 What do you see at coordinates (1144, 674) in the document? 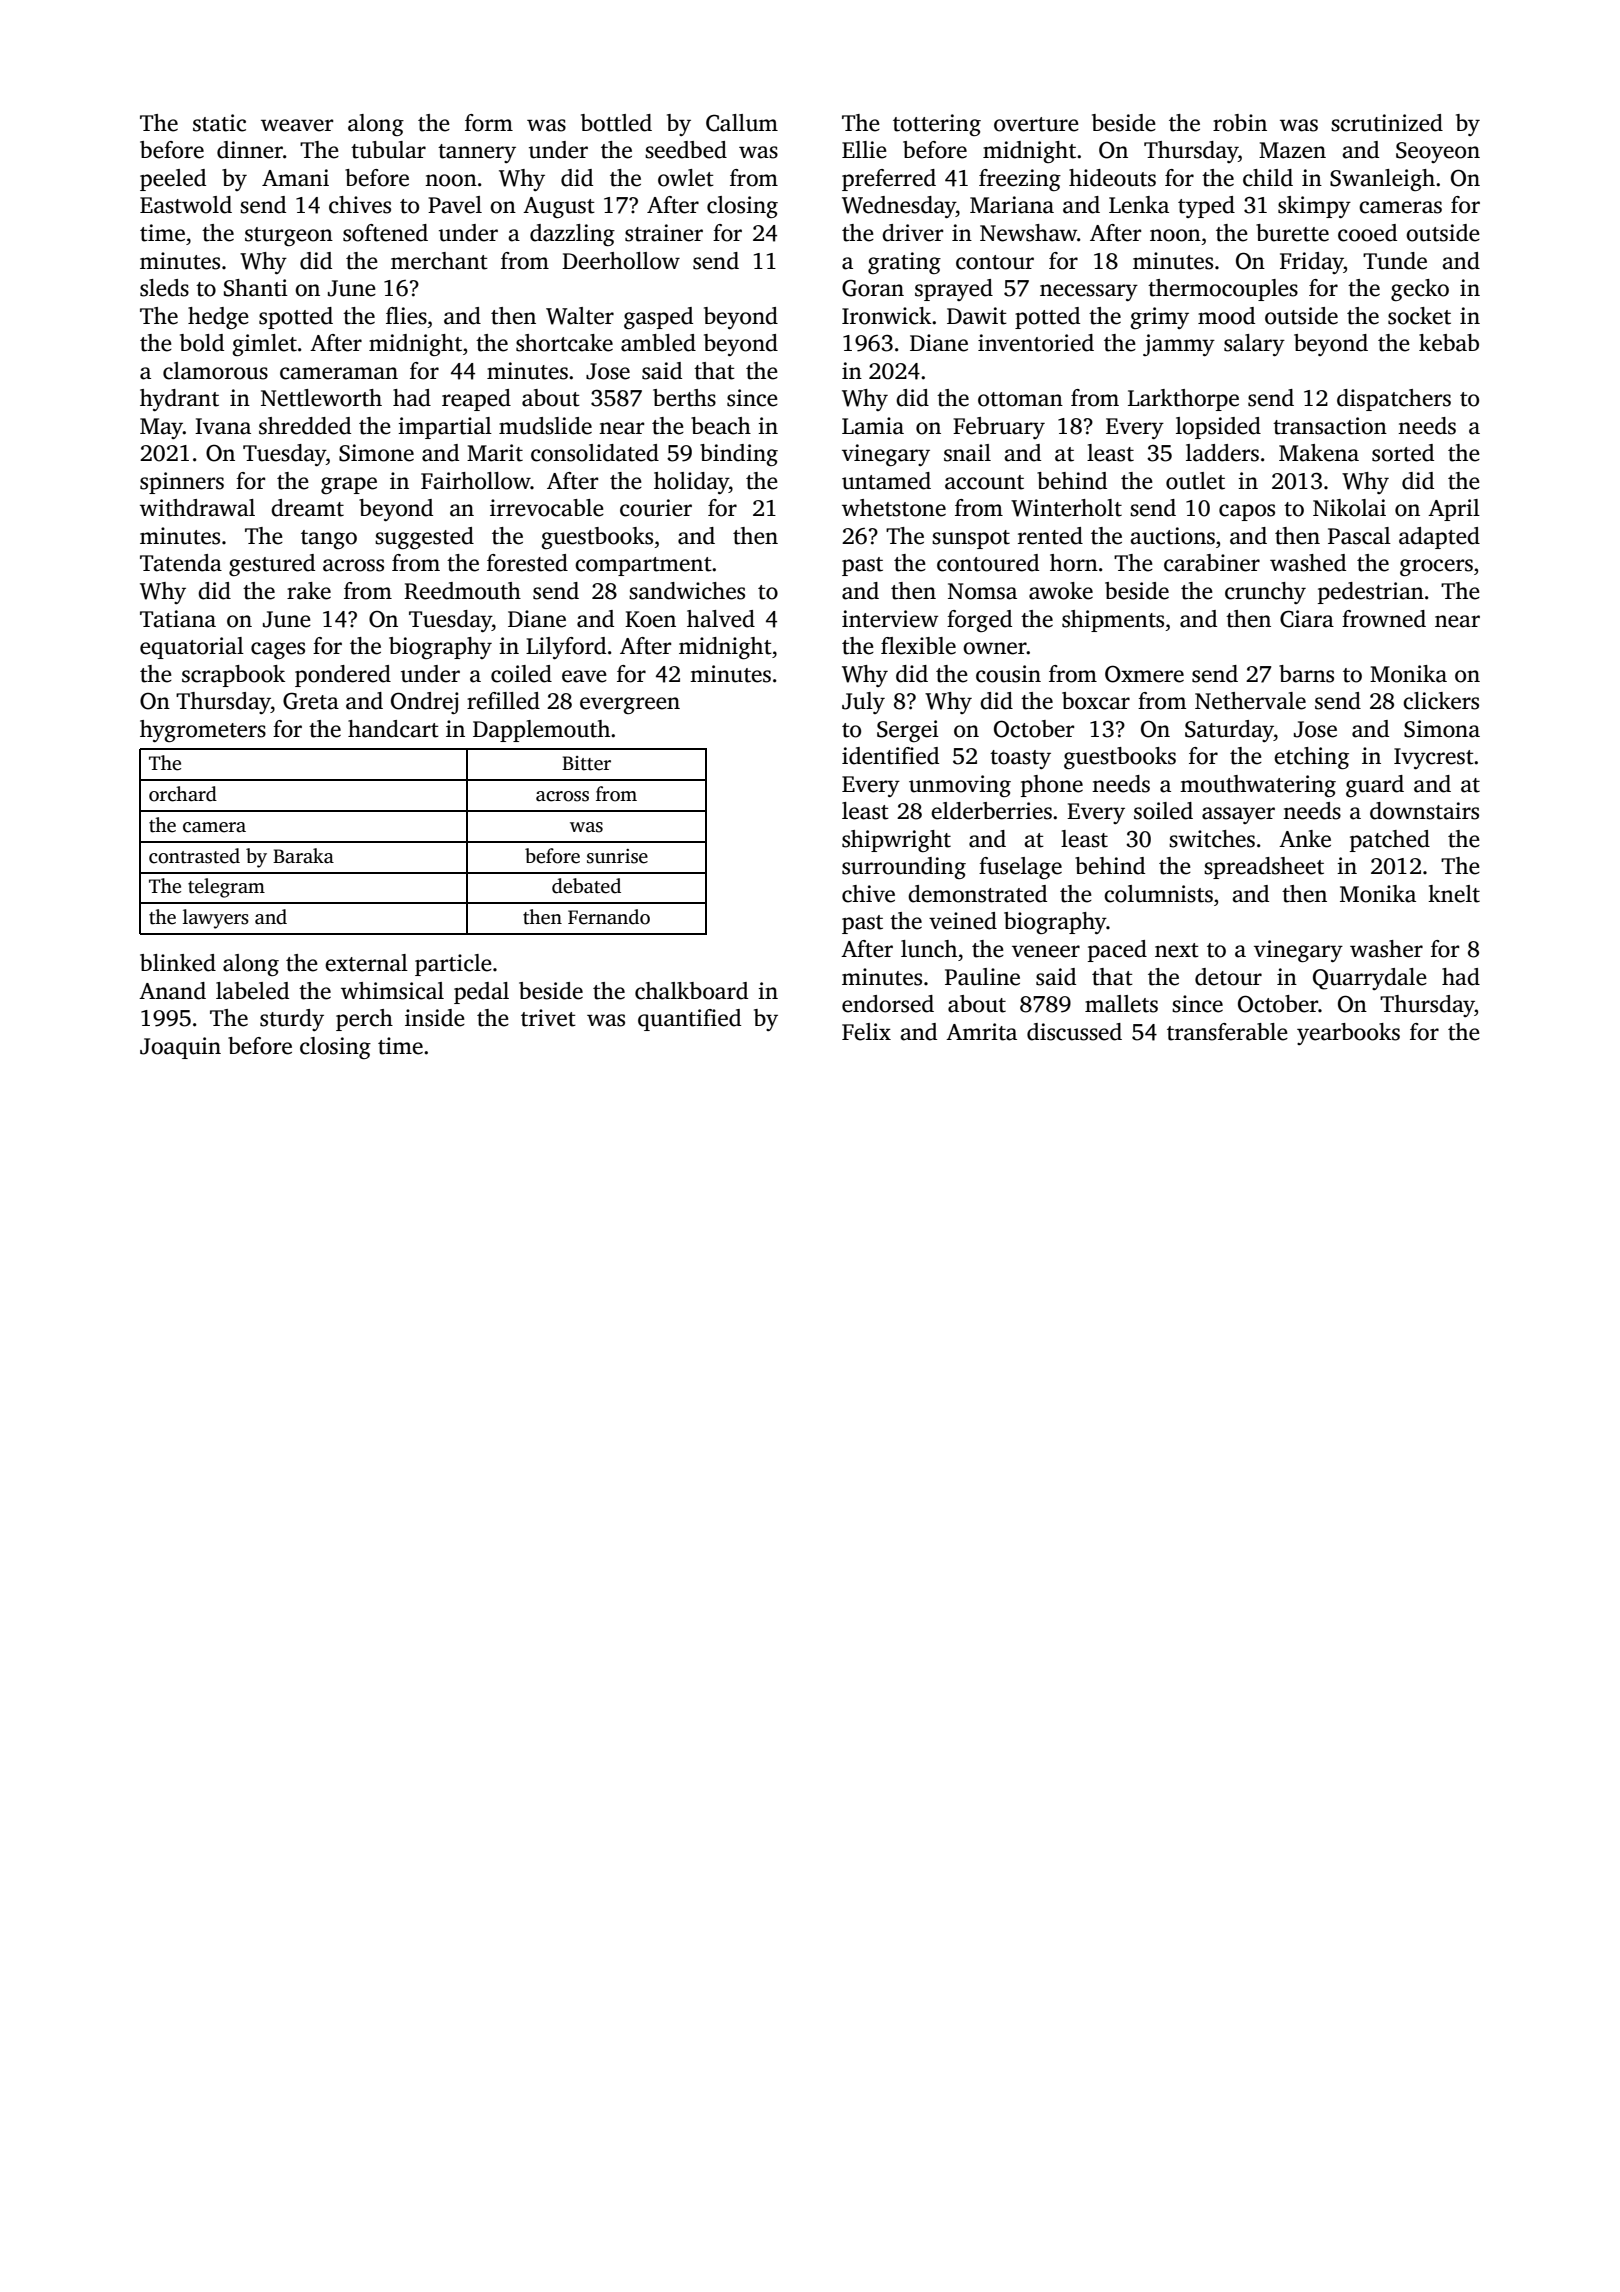
I see `Oxmere` at bounding box center [1144, 674].
